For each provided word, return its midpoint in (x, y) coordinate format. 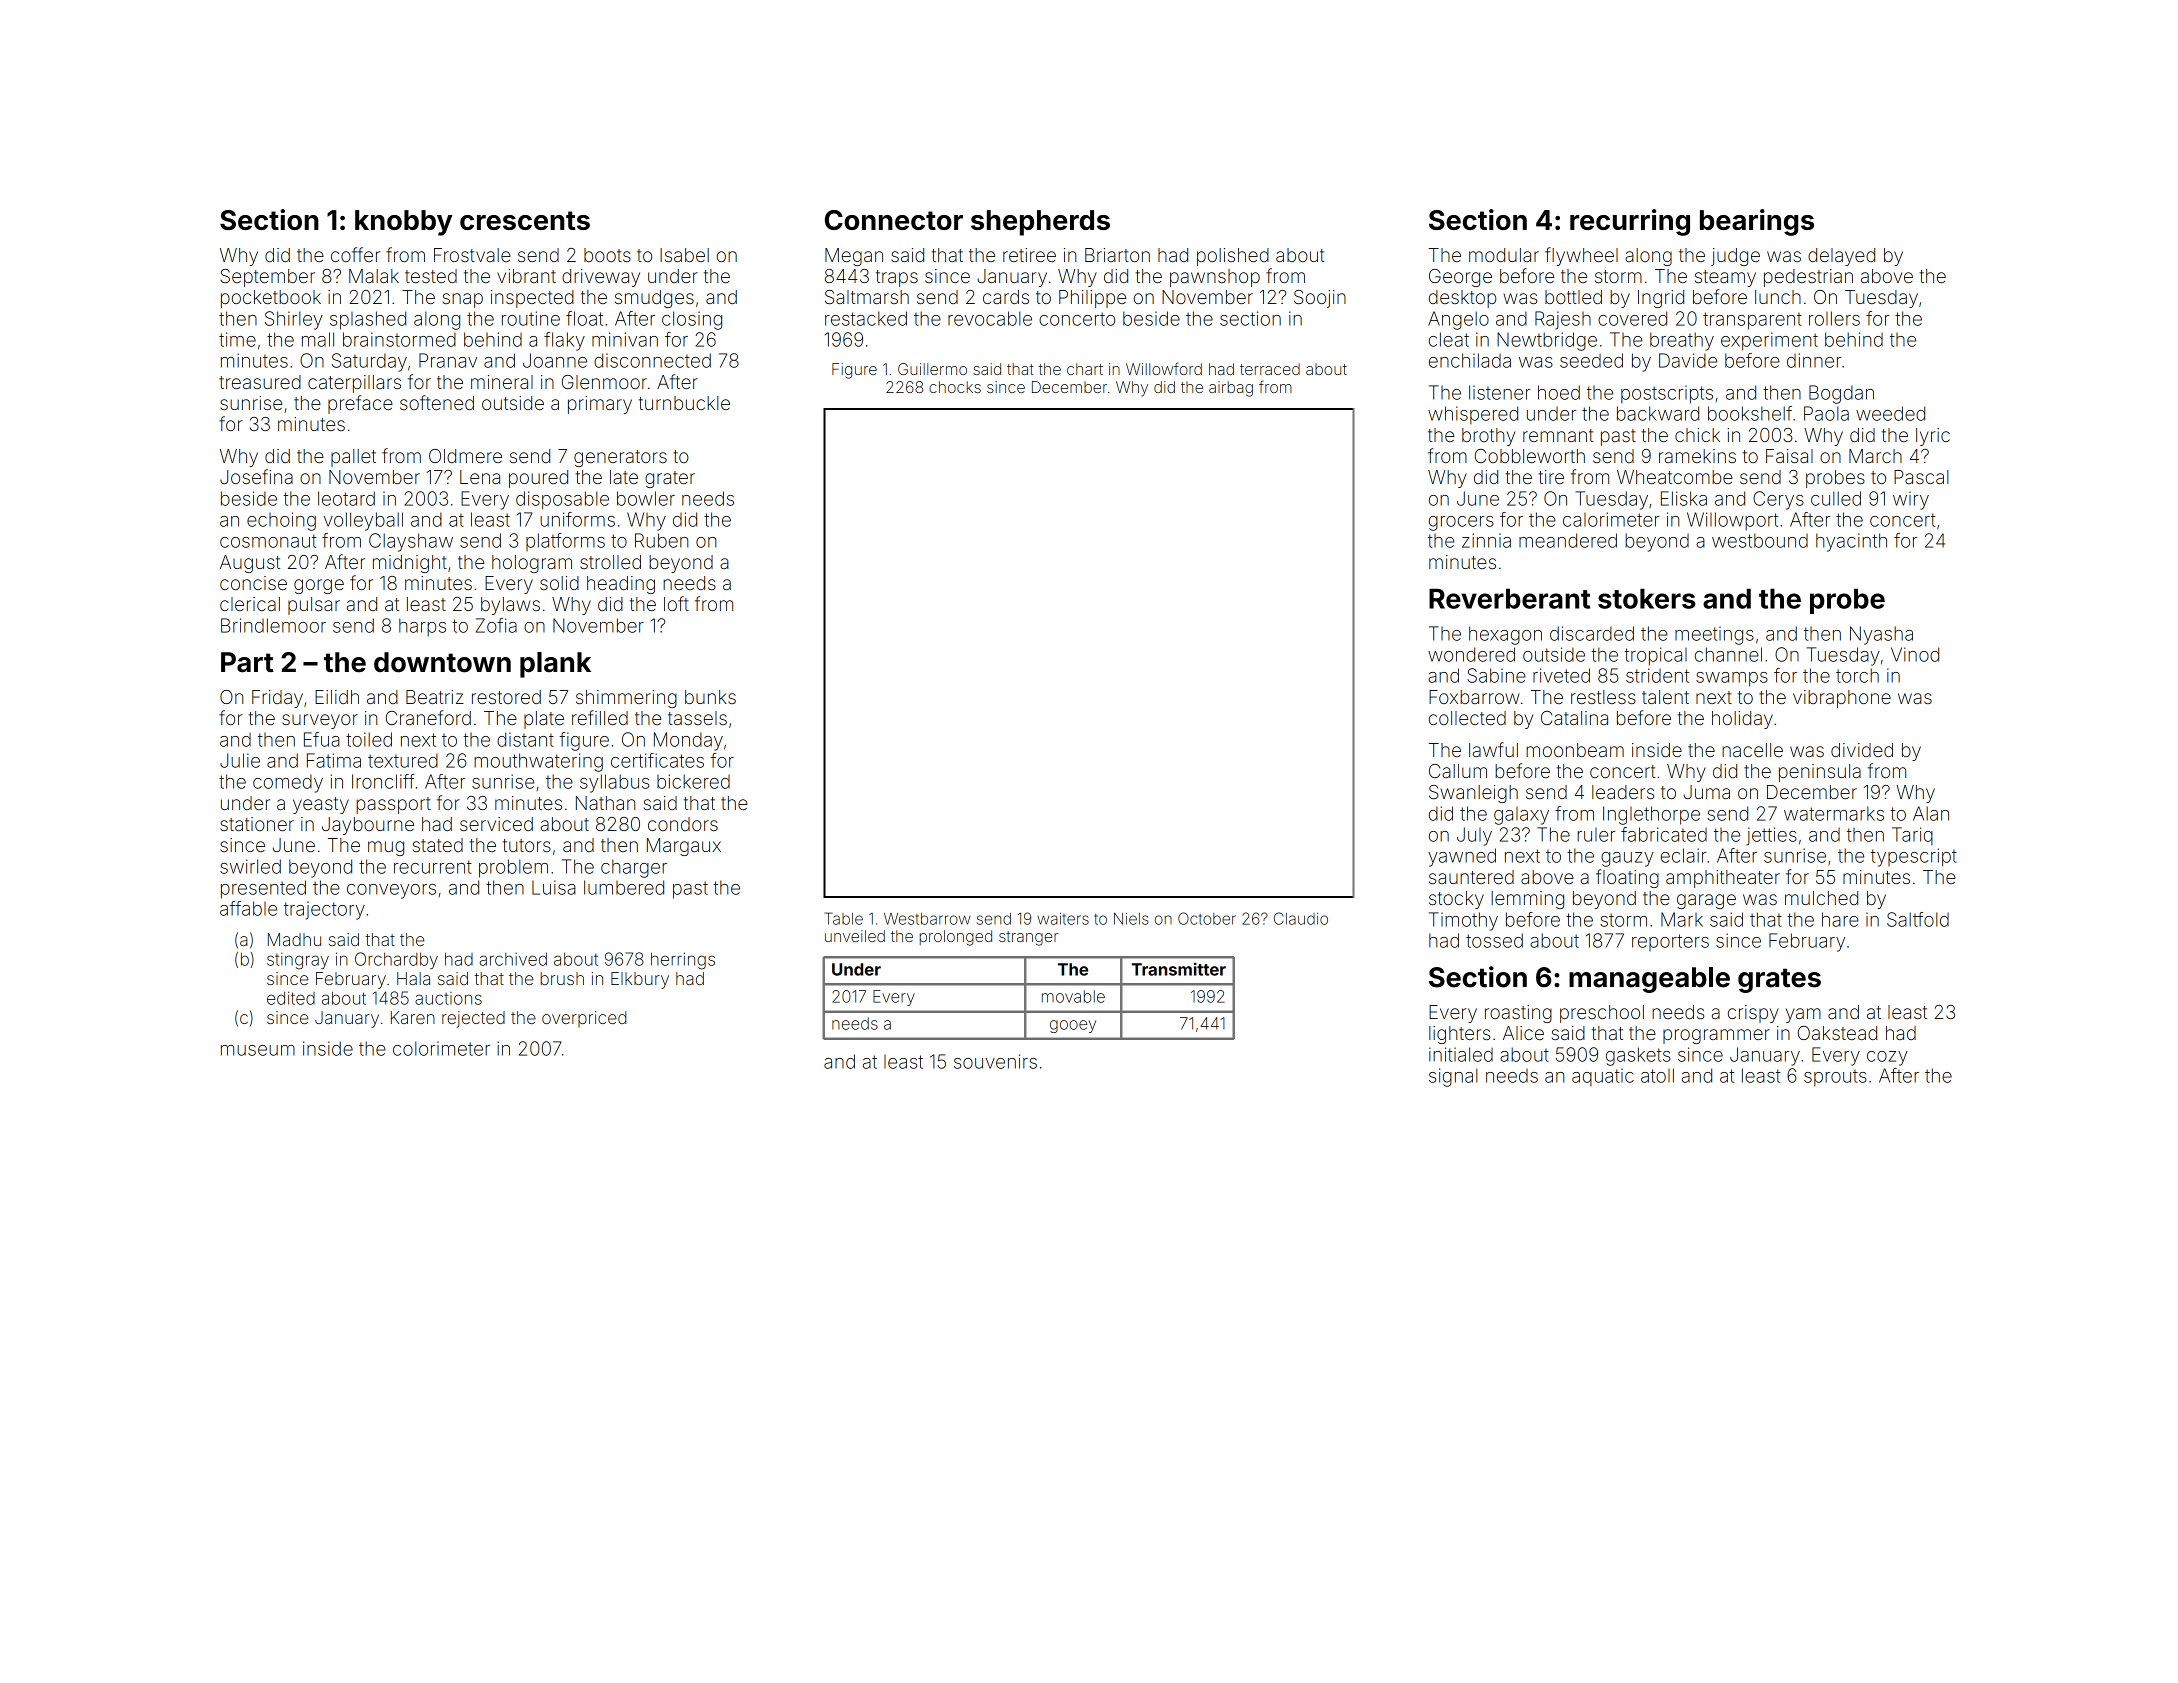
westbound (1760, 540)
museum (258, 1050)
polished (1233, 257)
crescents (525, 220)
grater (670, 479)
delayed (1841, 257)
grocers (1461, 523)
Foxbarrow (1474, 697)
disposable (562, 500)
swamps (1732, 679)
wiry (1911, 500)
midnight (410, 564)
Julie (240, 760)
